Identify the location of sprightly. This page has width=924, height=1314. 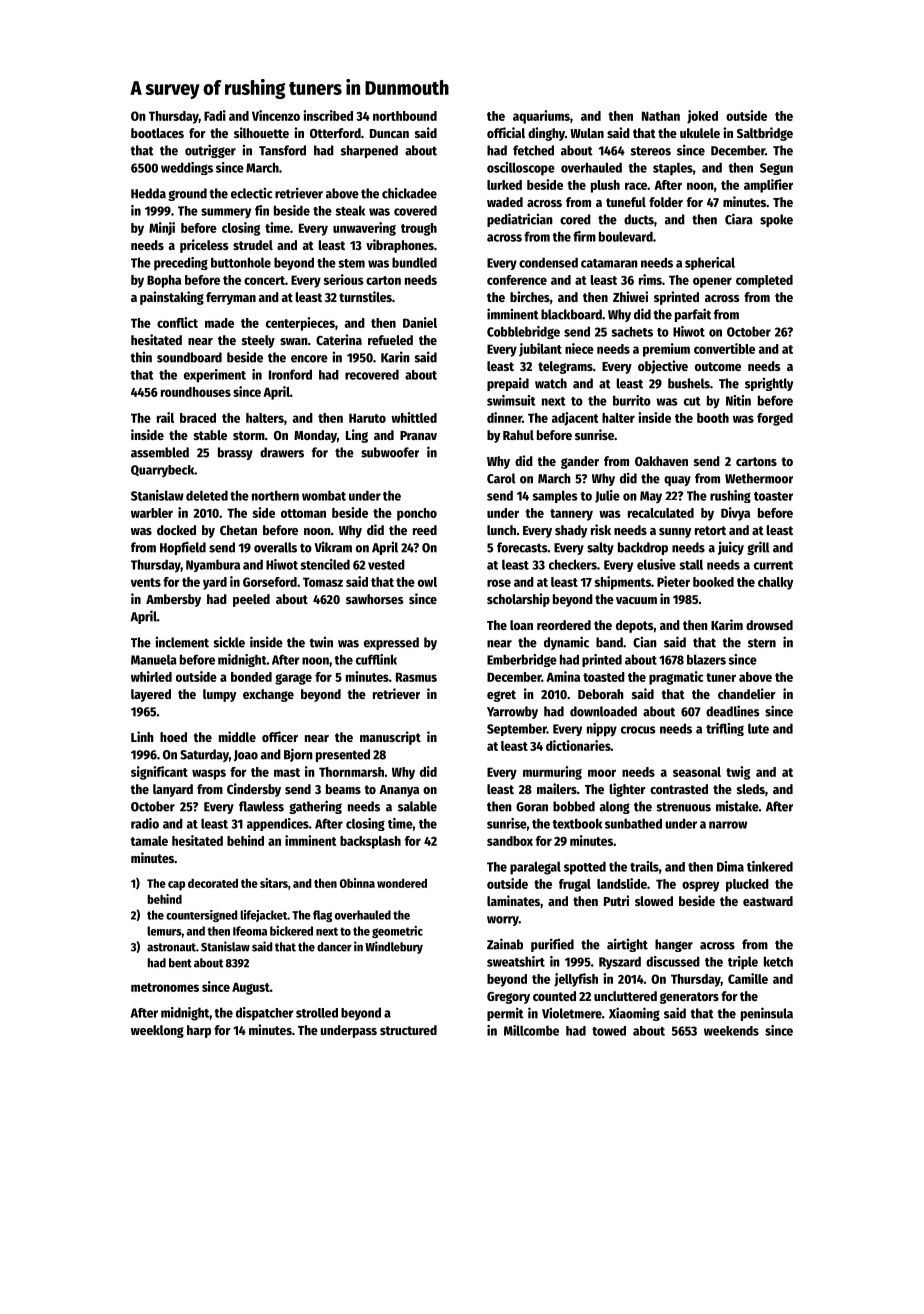
(769, 384).
